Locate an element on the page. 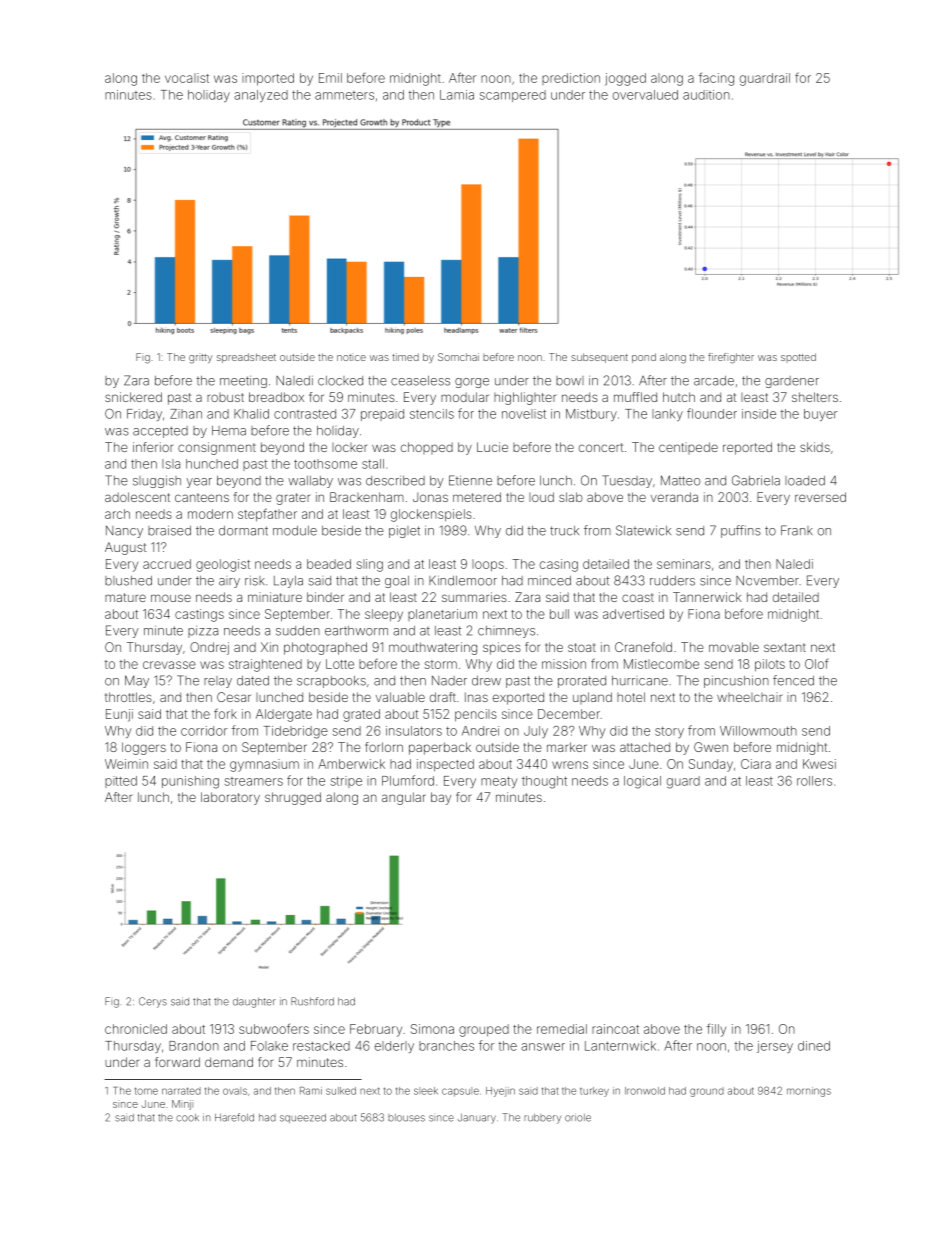  Gwen is located at coordinates (711, 747).
